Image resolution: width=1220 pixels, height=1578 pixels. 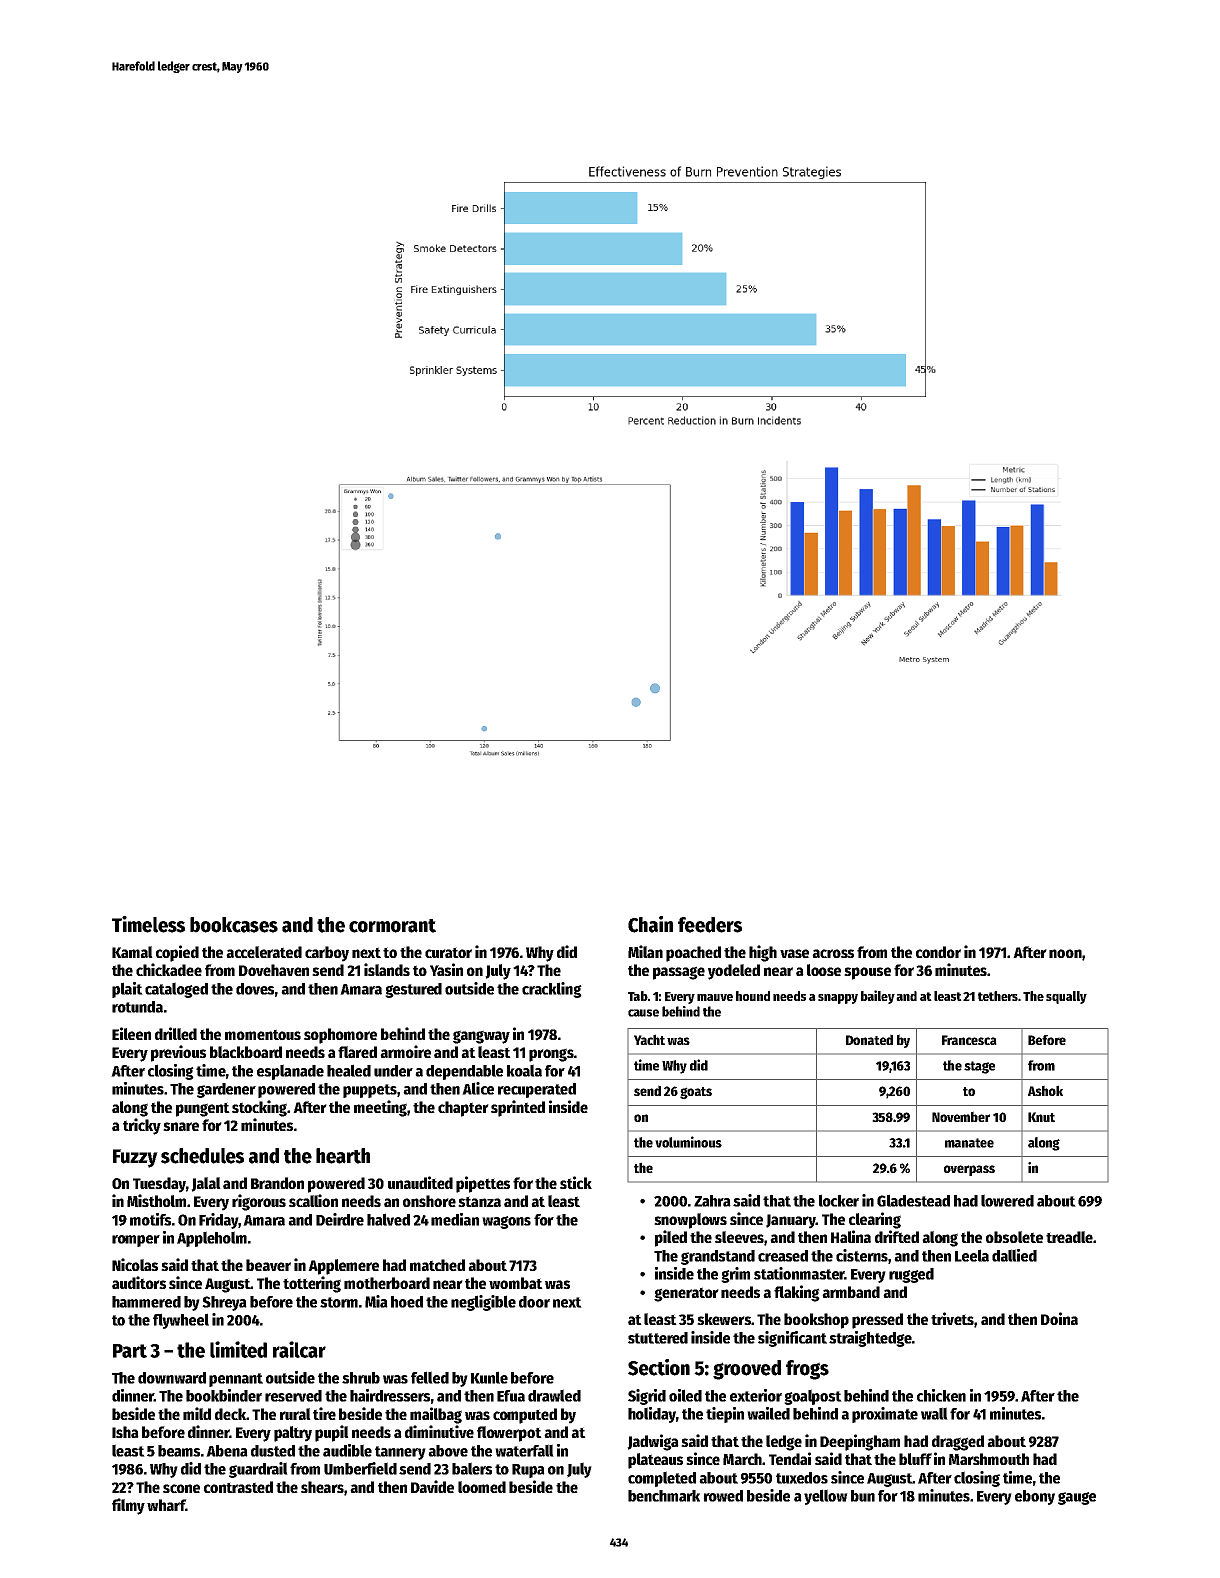 What do you see at coordinates (1014, 1255) in the screenshot?
I see `dallied` at bounding box center [1014, 1255].
